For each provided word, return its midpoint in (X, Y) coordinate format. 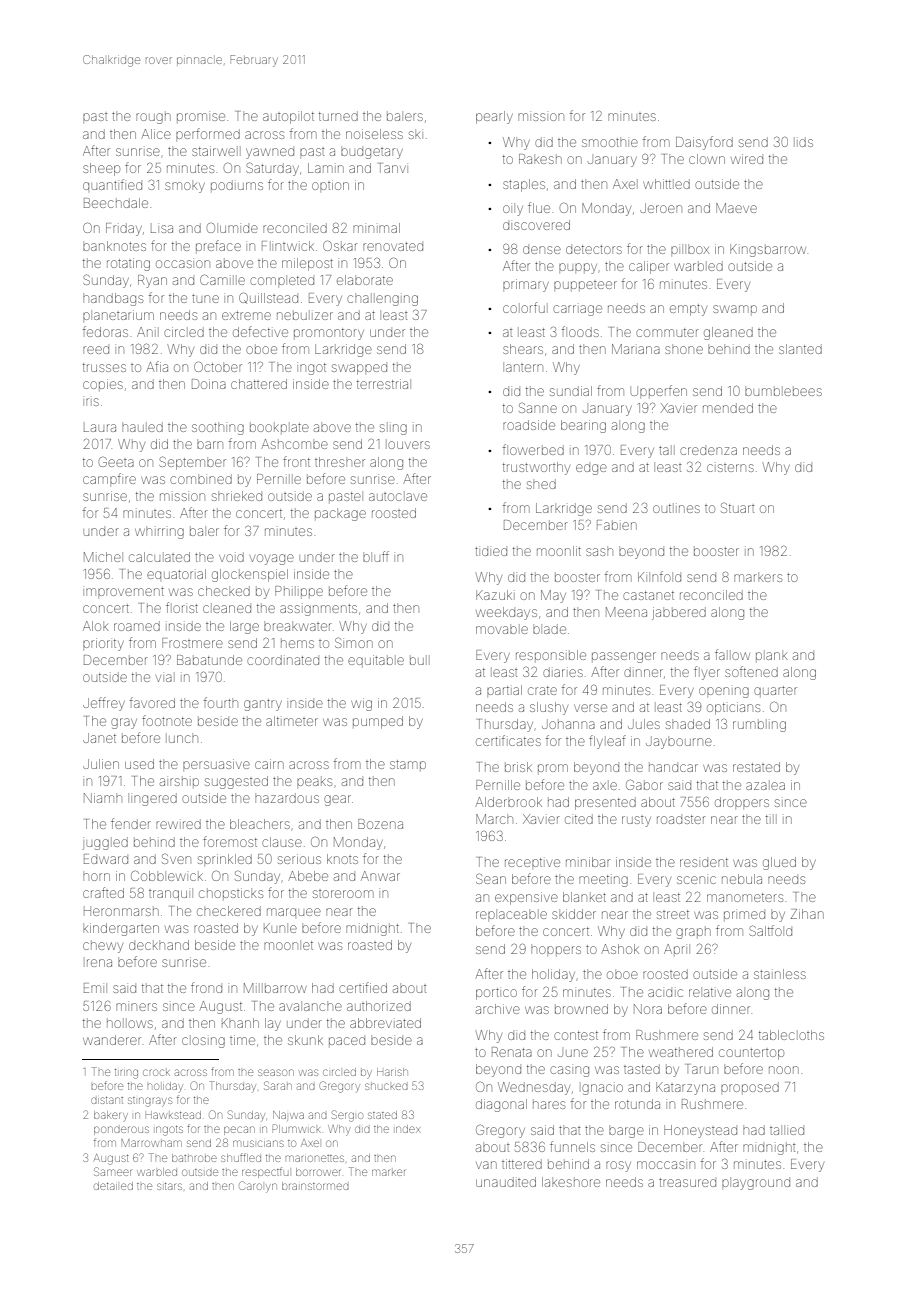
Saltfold (770, 930)
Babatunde (209, 660)
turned (338, 116)
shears (523, 349)
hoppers (556, 950)
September (192, 463)
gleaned (728, 333)
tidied (491, 551)
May (553, 596)
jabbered (679, 613)
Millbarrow (275, 988)
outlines (676, 508)
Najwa (288, 1116)
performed (208, 133)
